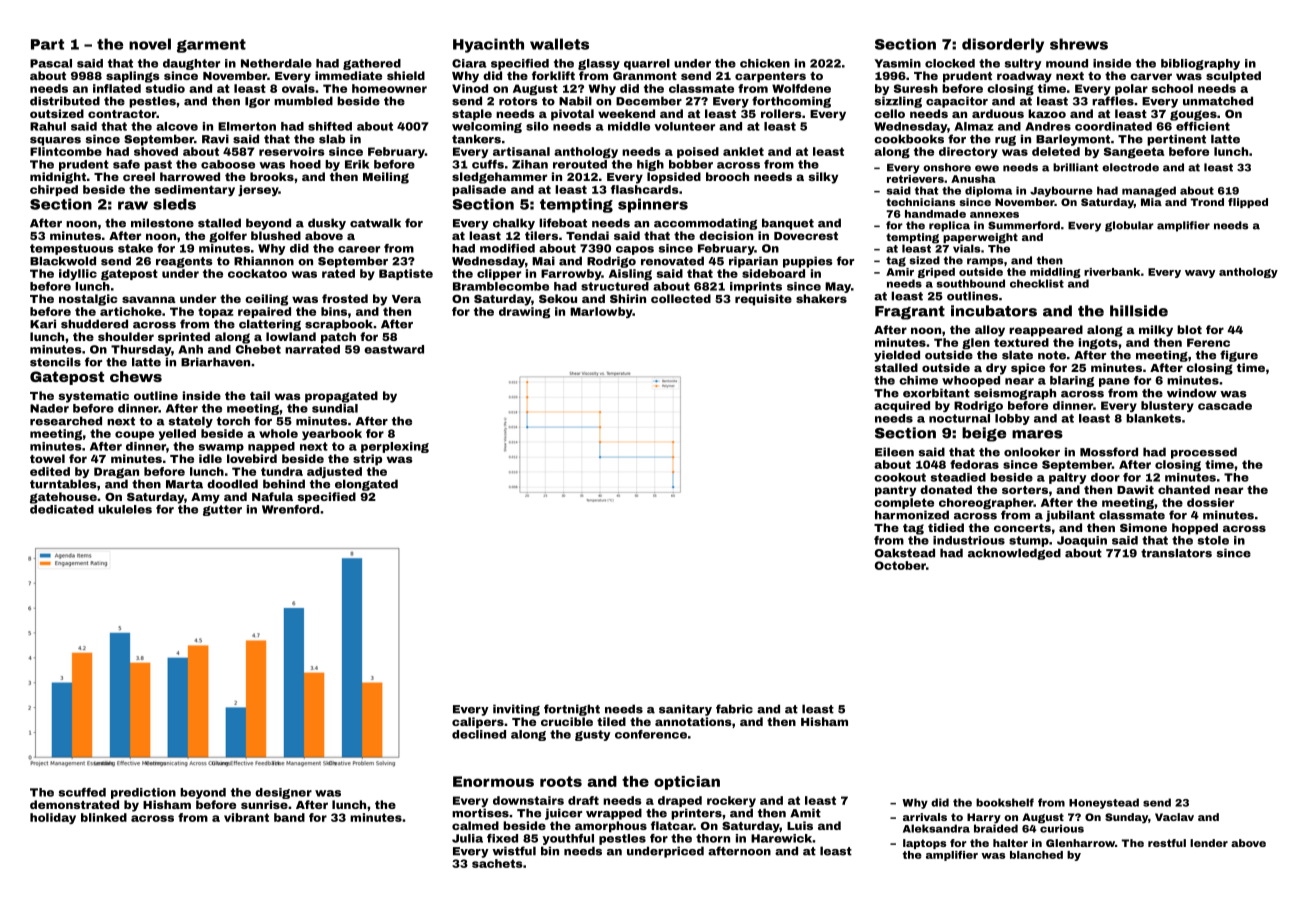  Describe the element at coordinates (1204, 453) in the image. I see `processed` at that location.
